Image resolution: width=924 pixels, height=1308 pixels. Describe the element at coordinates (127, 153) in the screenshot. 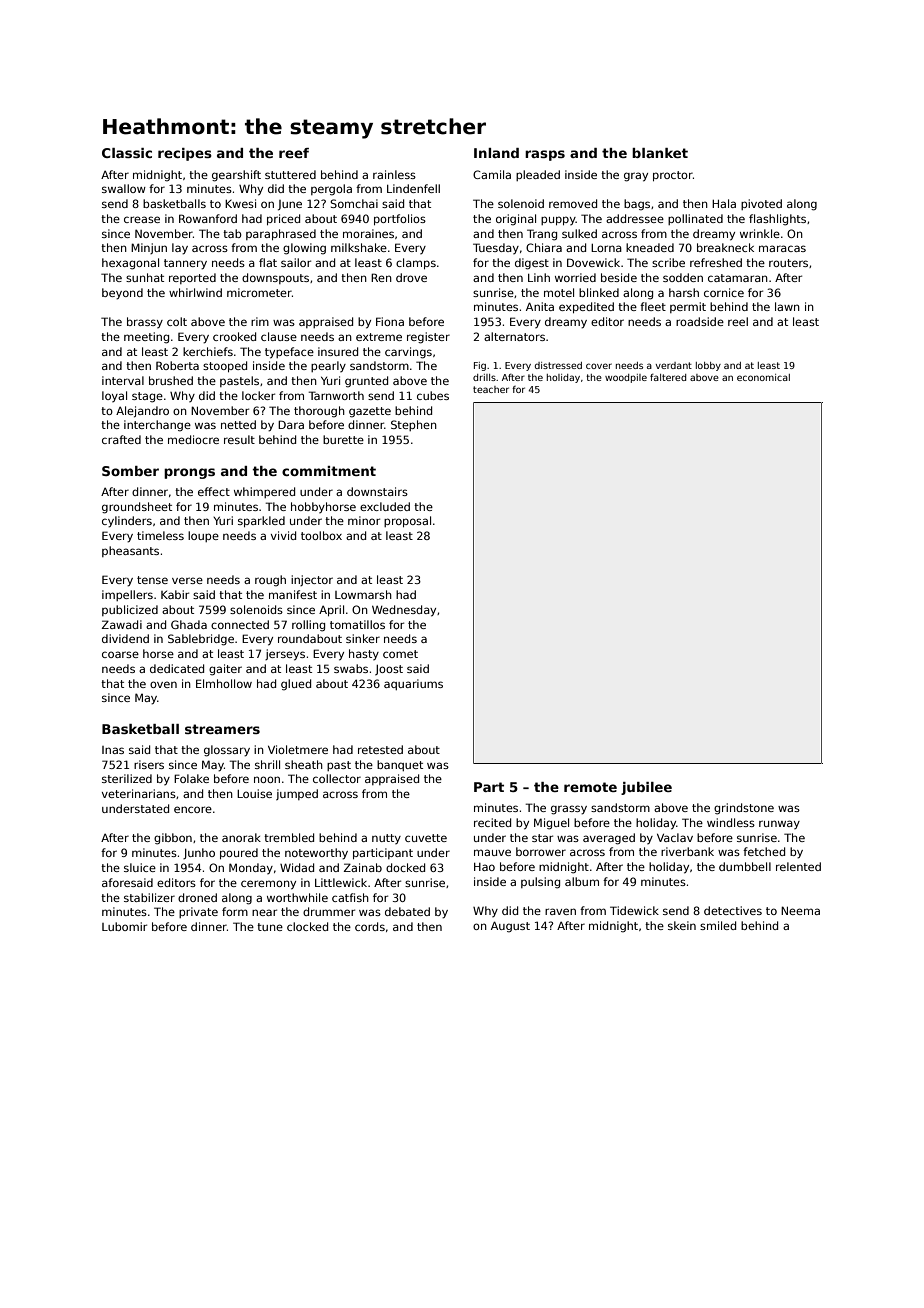

I see `Classic` at that location.
